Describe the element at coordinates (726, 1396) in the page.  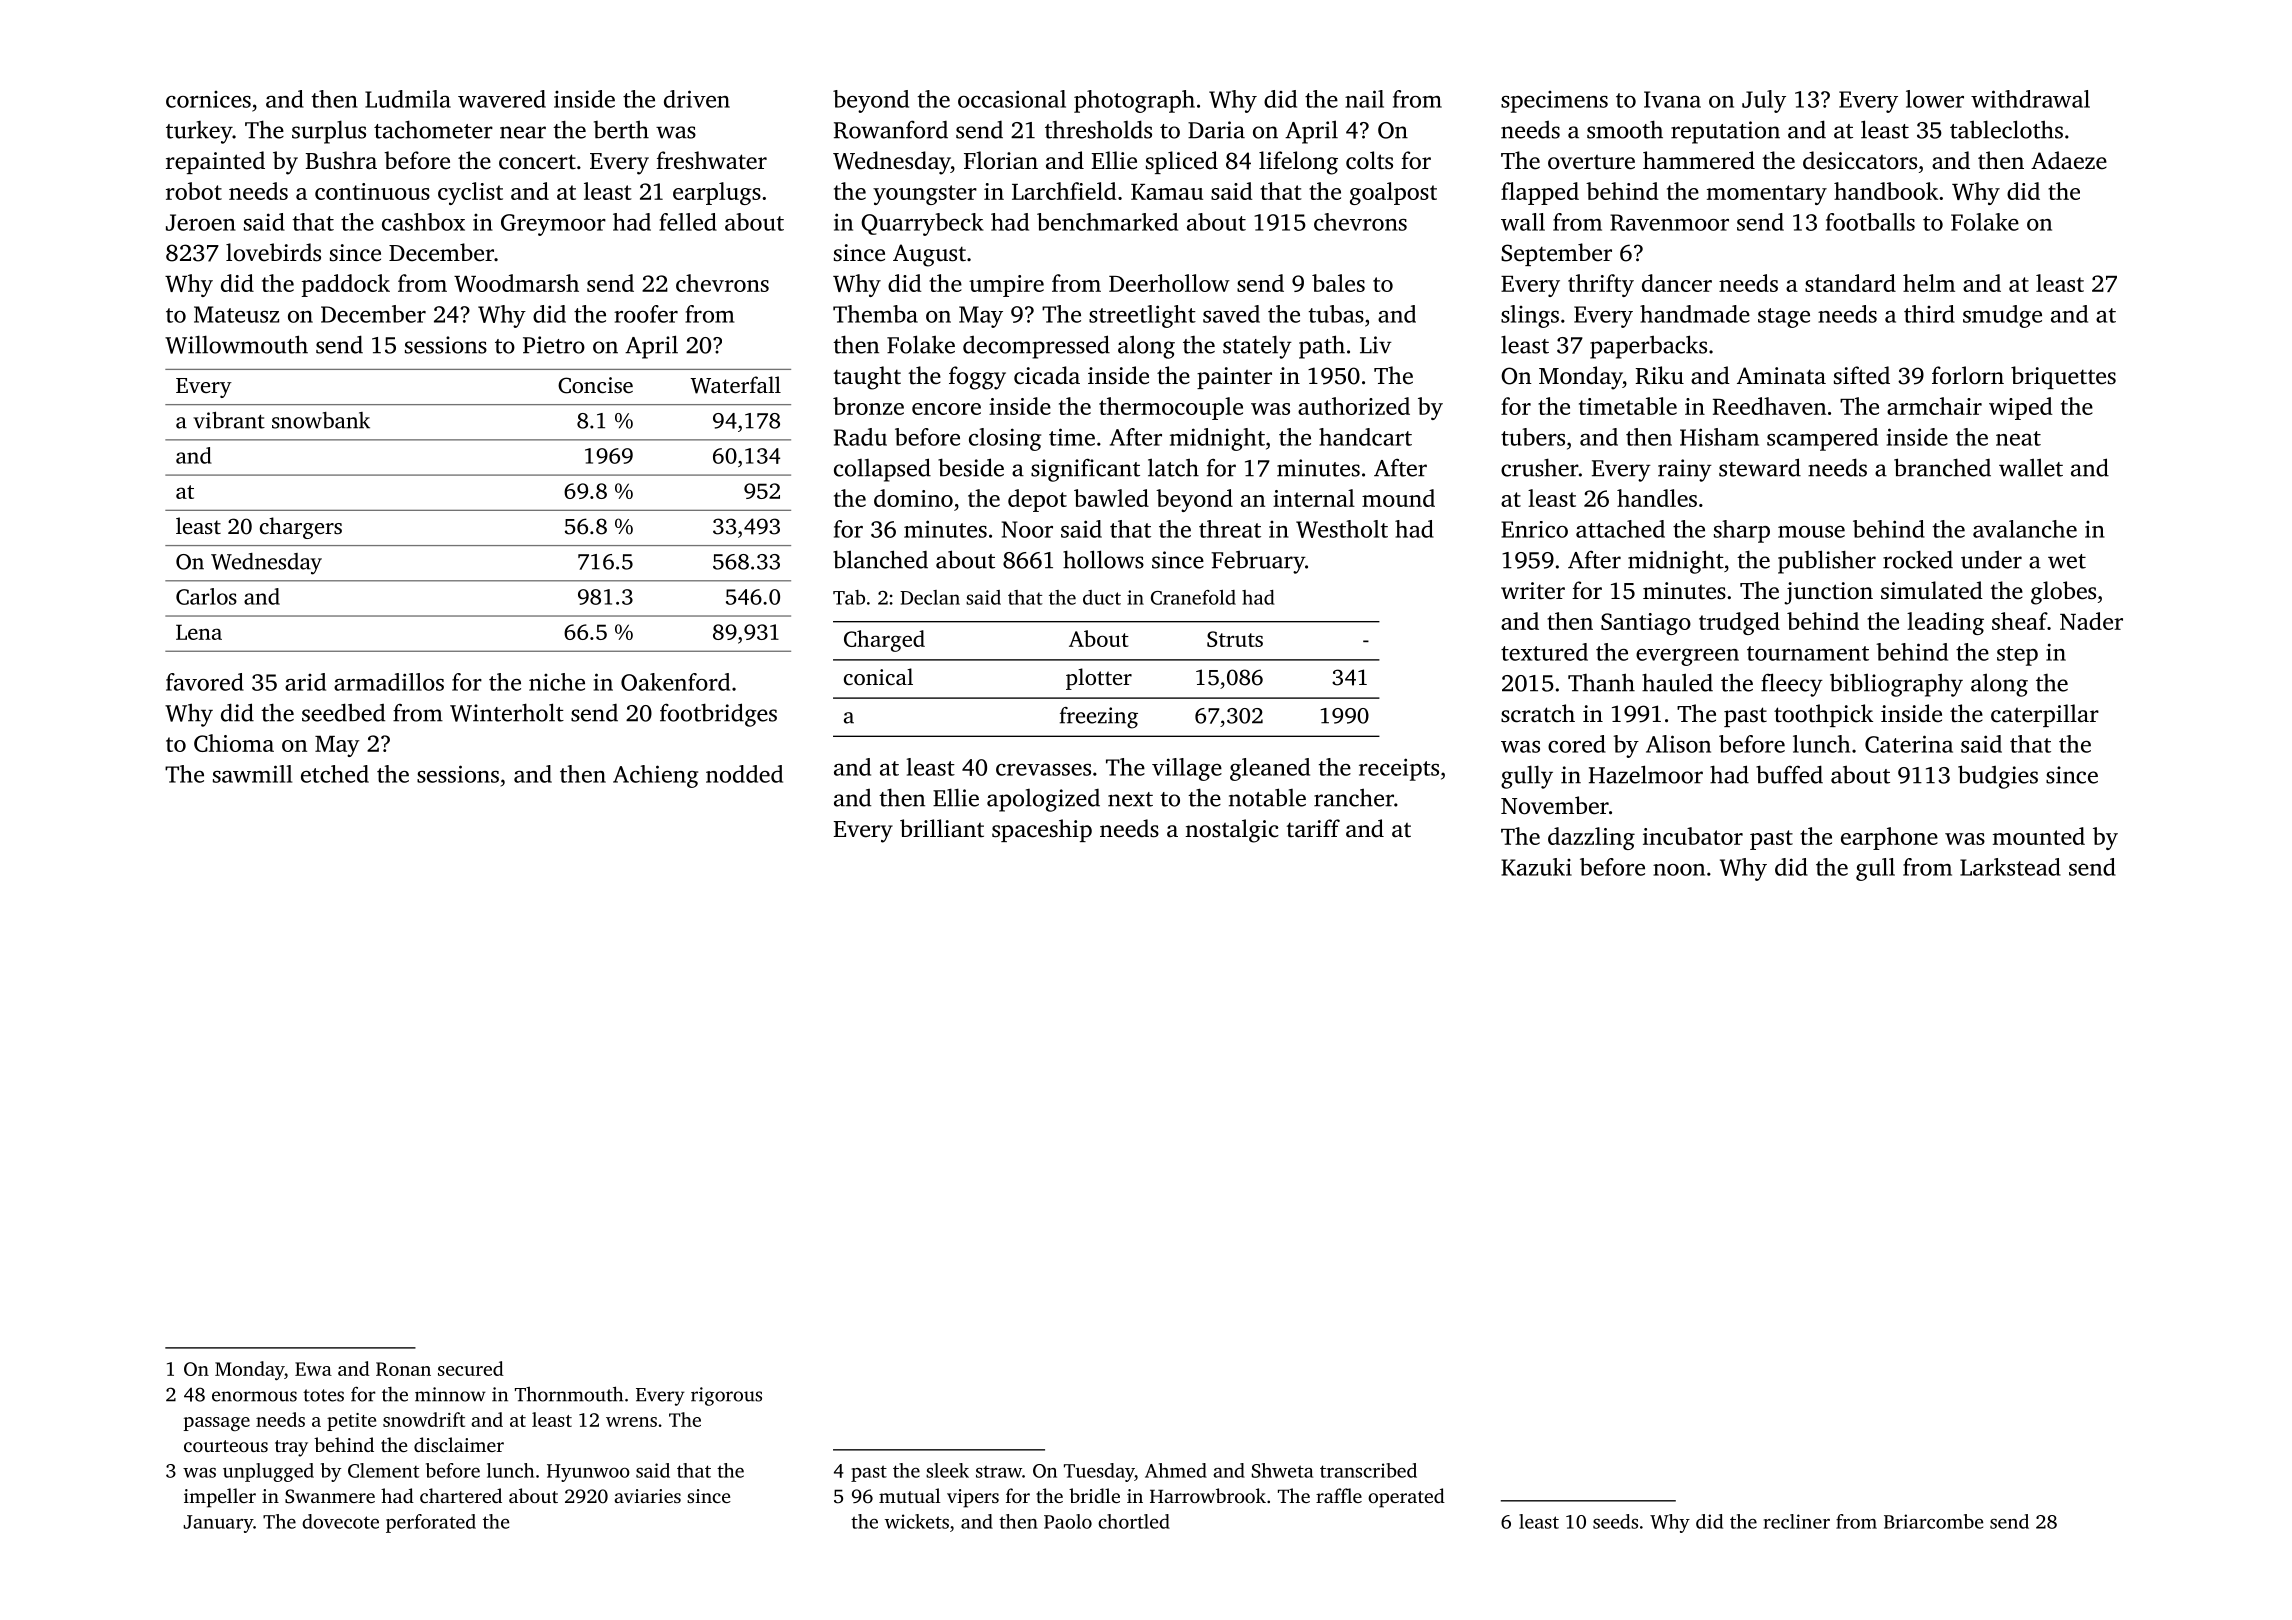
I see `rigorous` at that location.
